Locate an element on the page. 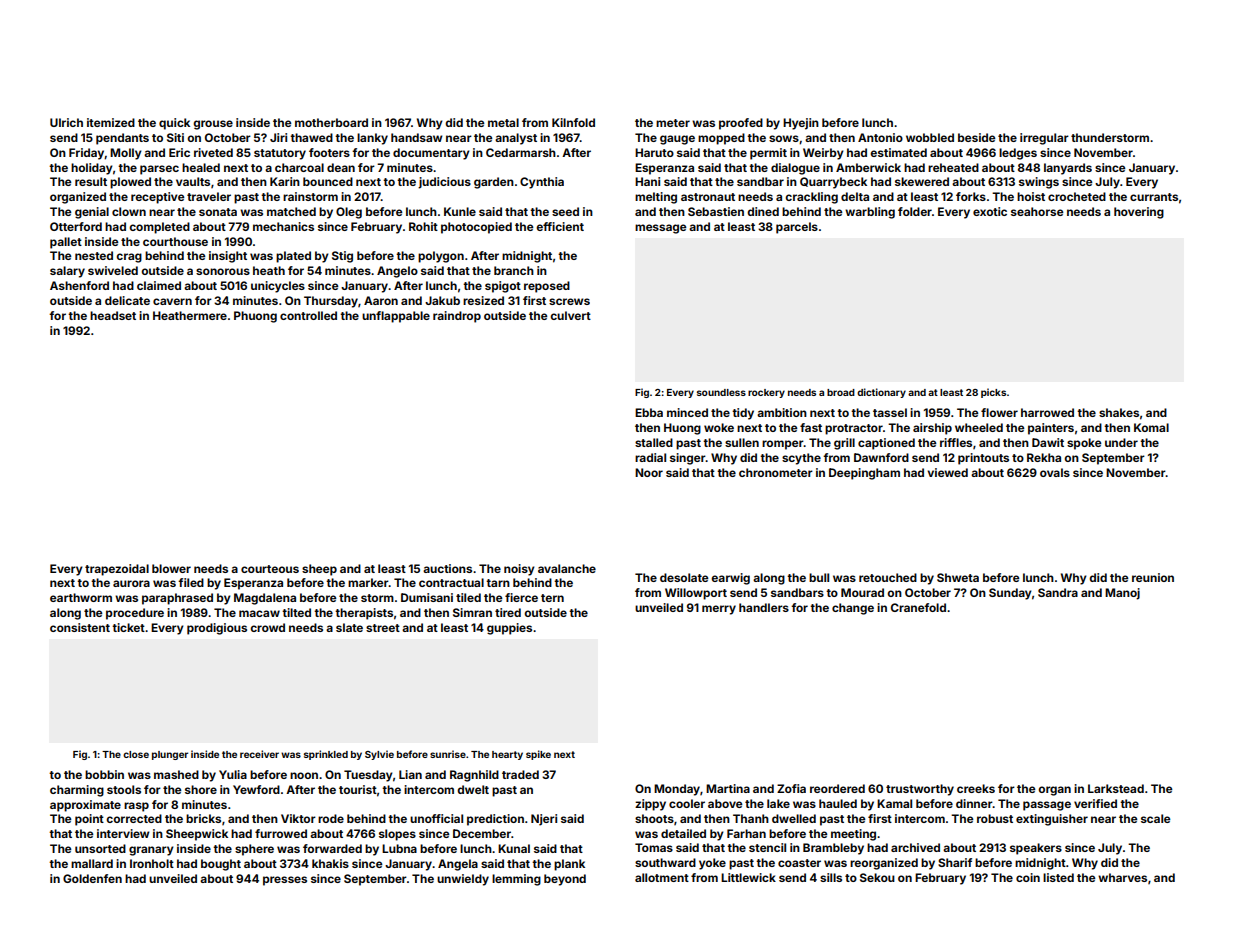 The width and height of the document is (1233, 952). Manoj is located at coordinates (1122, 594).
